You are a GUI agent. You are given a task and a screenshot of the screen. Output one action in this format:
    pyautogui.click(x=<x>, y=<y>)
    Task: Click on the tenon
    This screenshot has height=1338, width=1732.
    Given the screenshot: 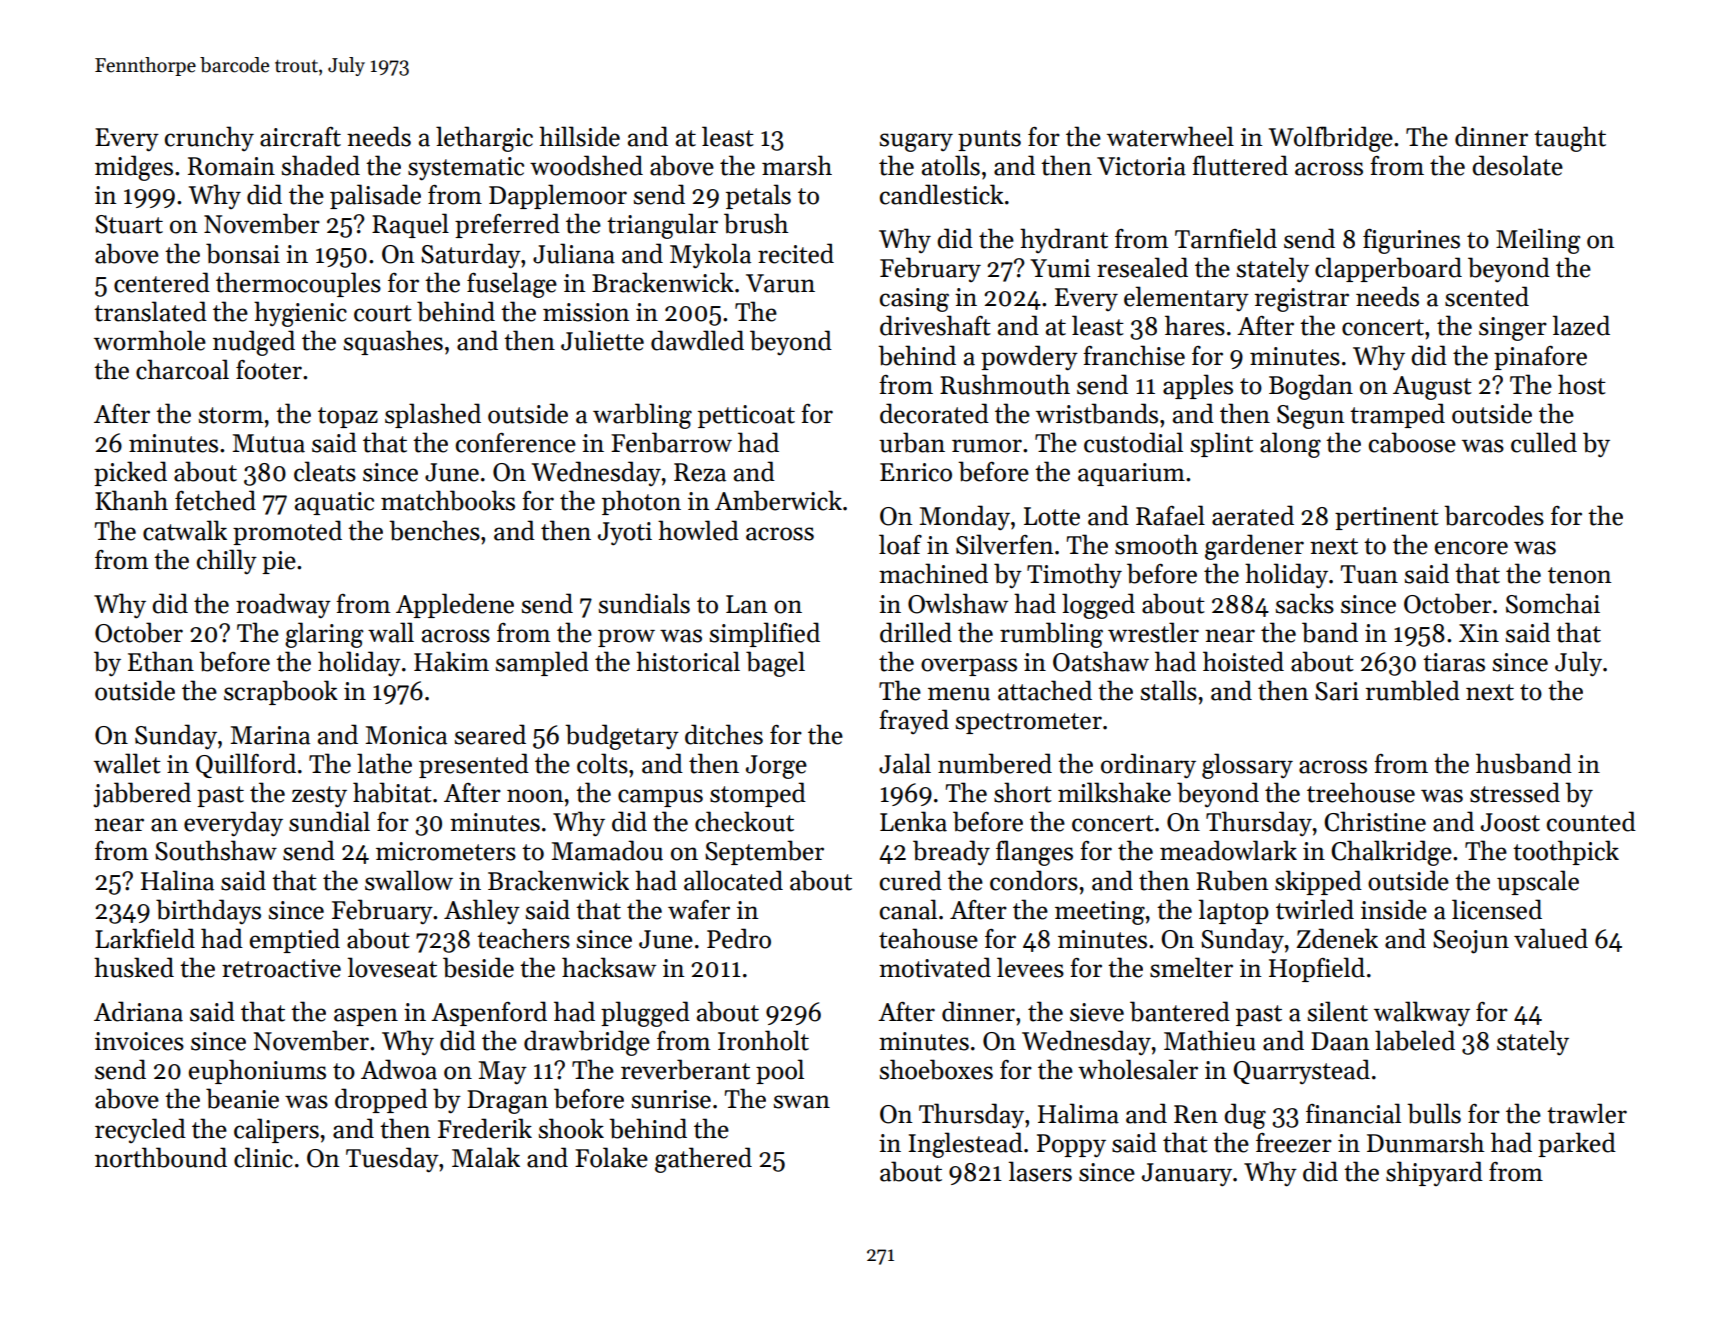 What is the action you would take?
    pyautogui.click(x=1579, y=575)
